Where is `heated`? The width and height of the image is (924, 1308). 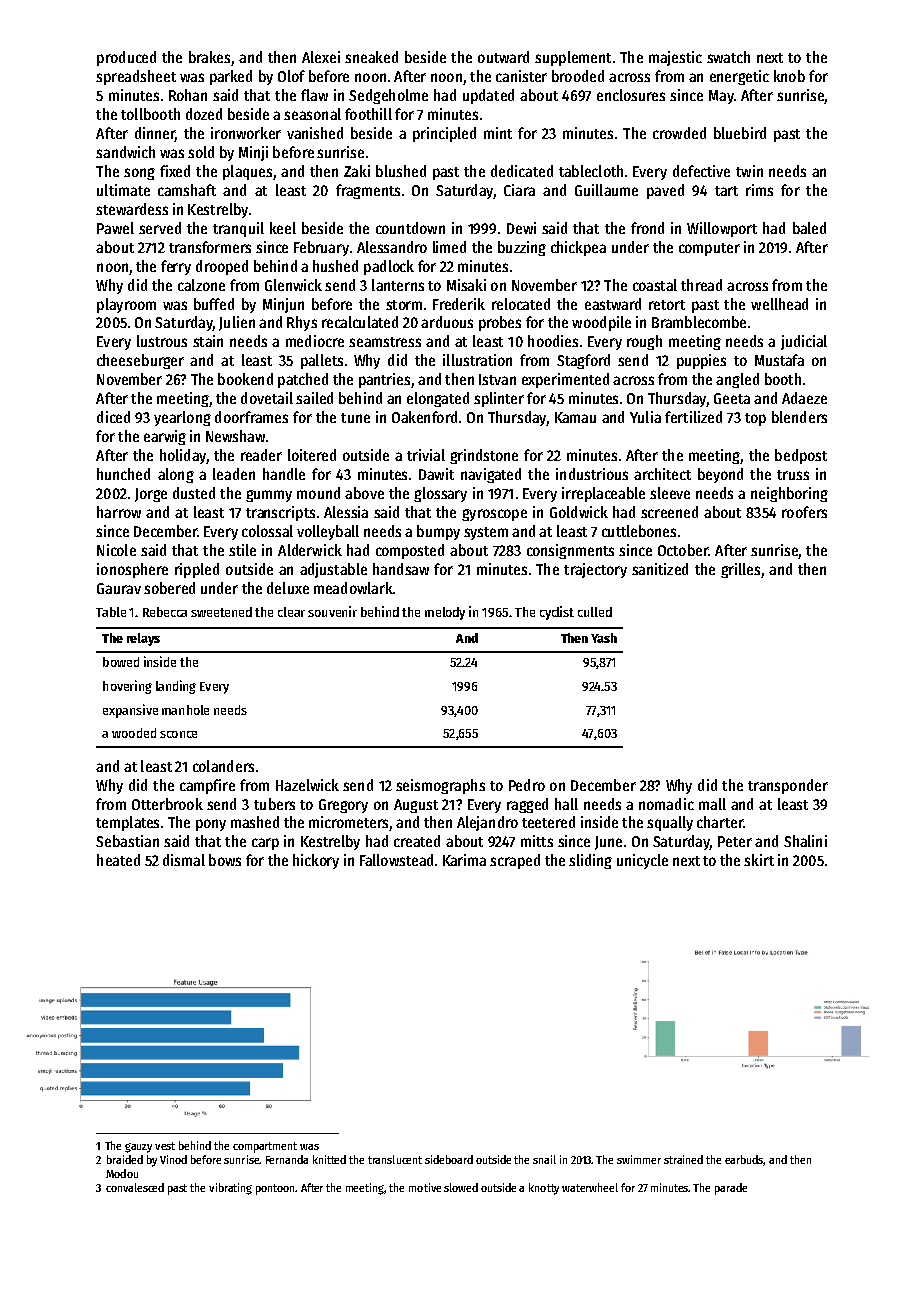 heated is located at coordinates (118, 860).
